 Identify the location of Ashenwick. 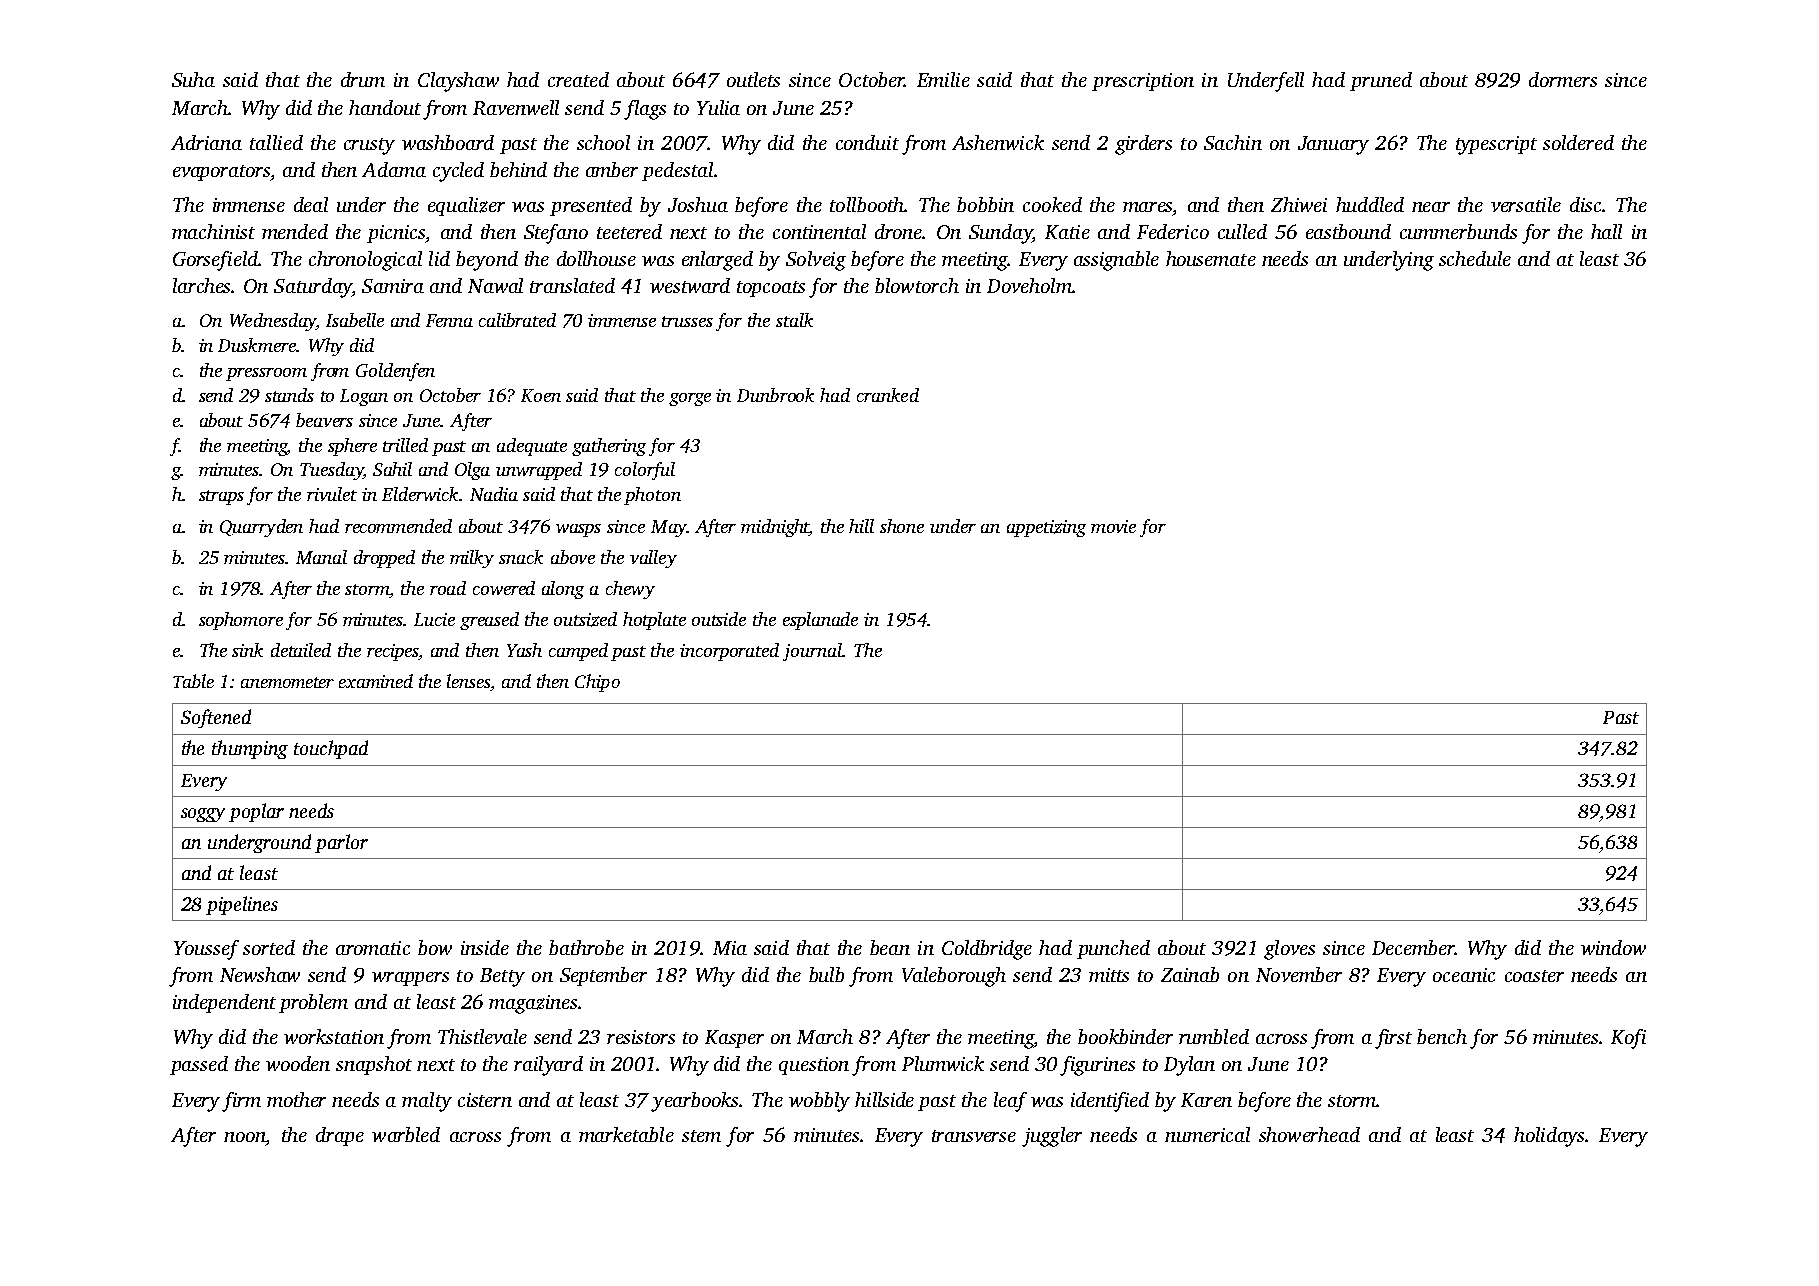
(998, 142).
